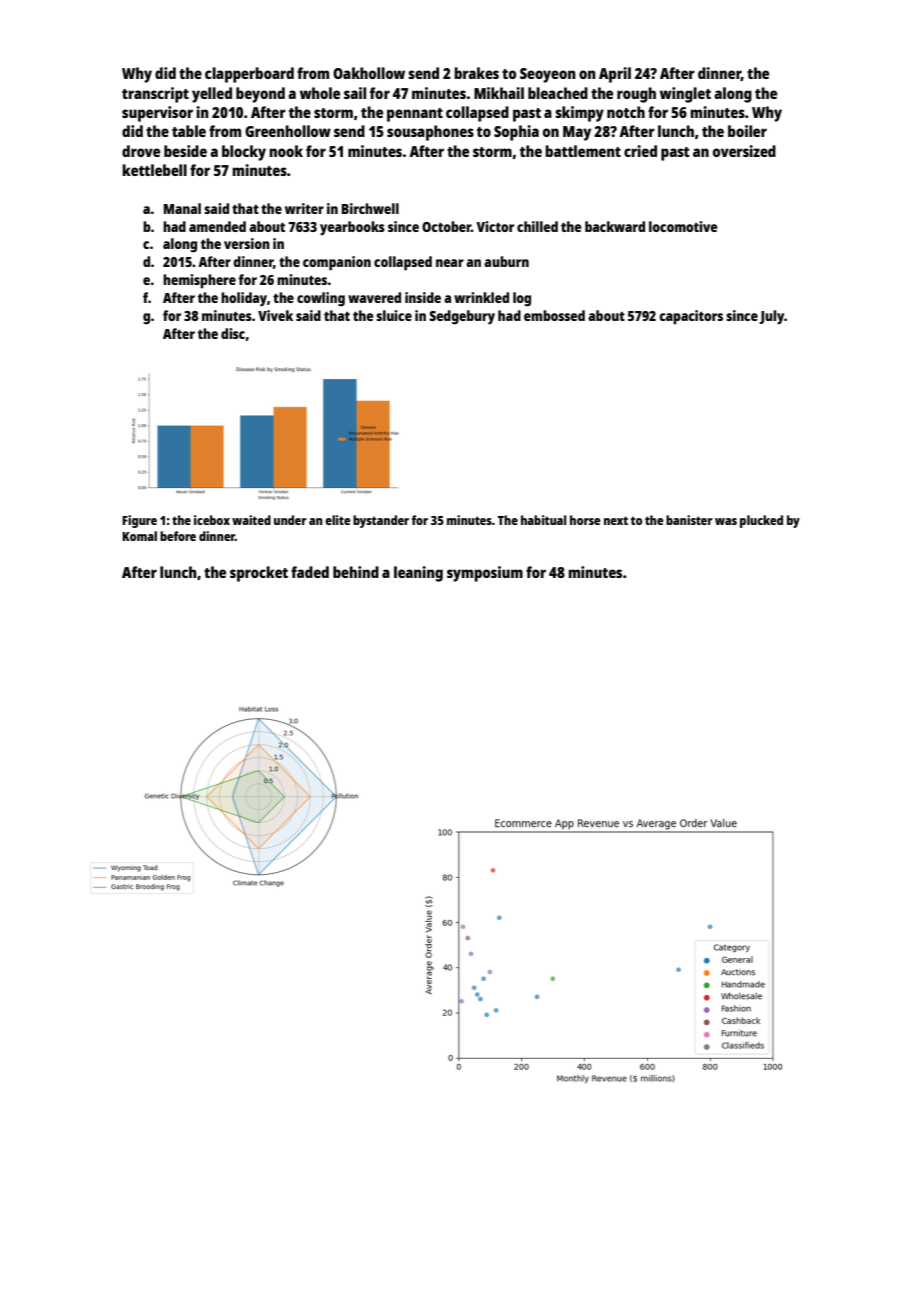 The height and width of the document is (1308, 924). Describe the element at coordinates (537, 226) in the document. I see `chilled` at that location.
